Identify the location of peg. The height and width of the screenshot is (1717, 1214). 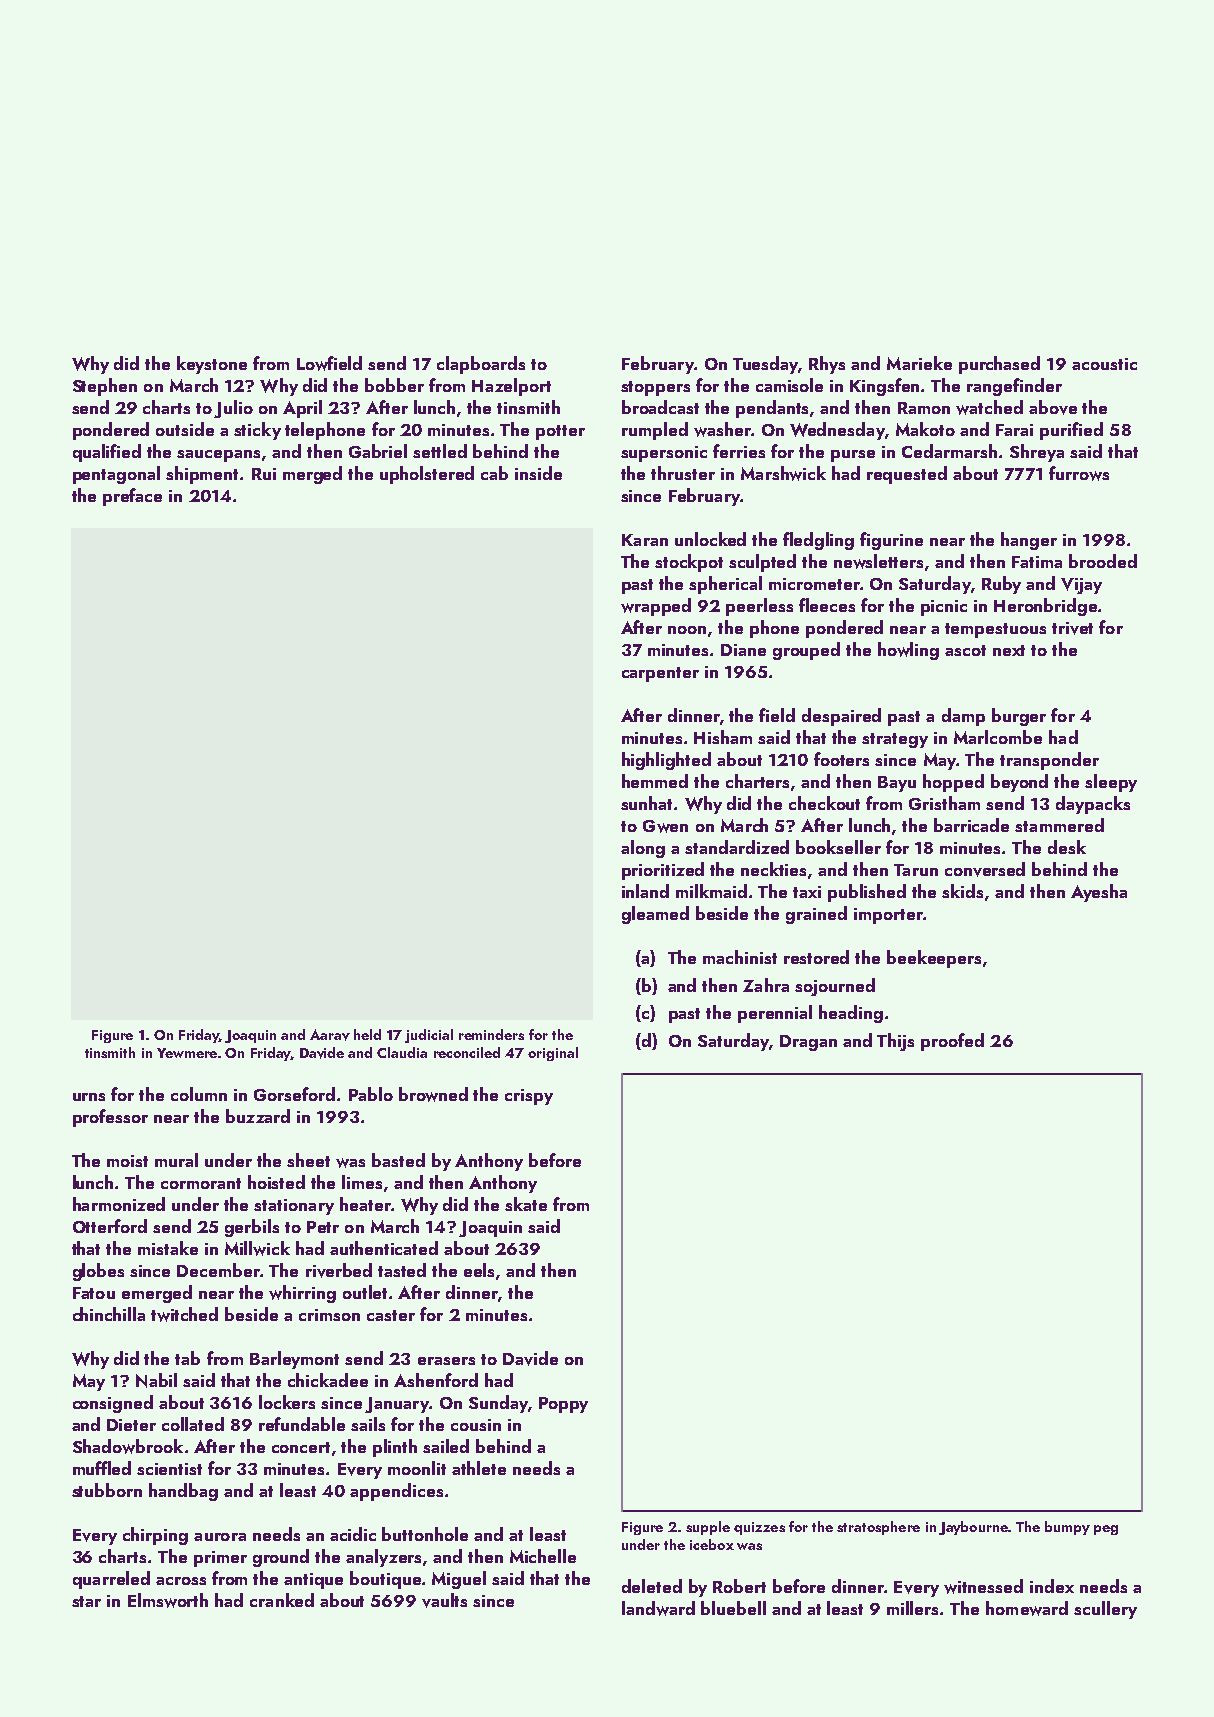
(1106, 1530).
